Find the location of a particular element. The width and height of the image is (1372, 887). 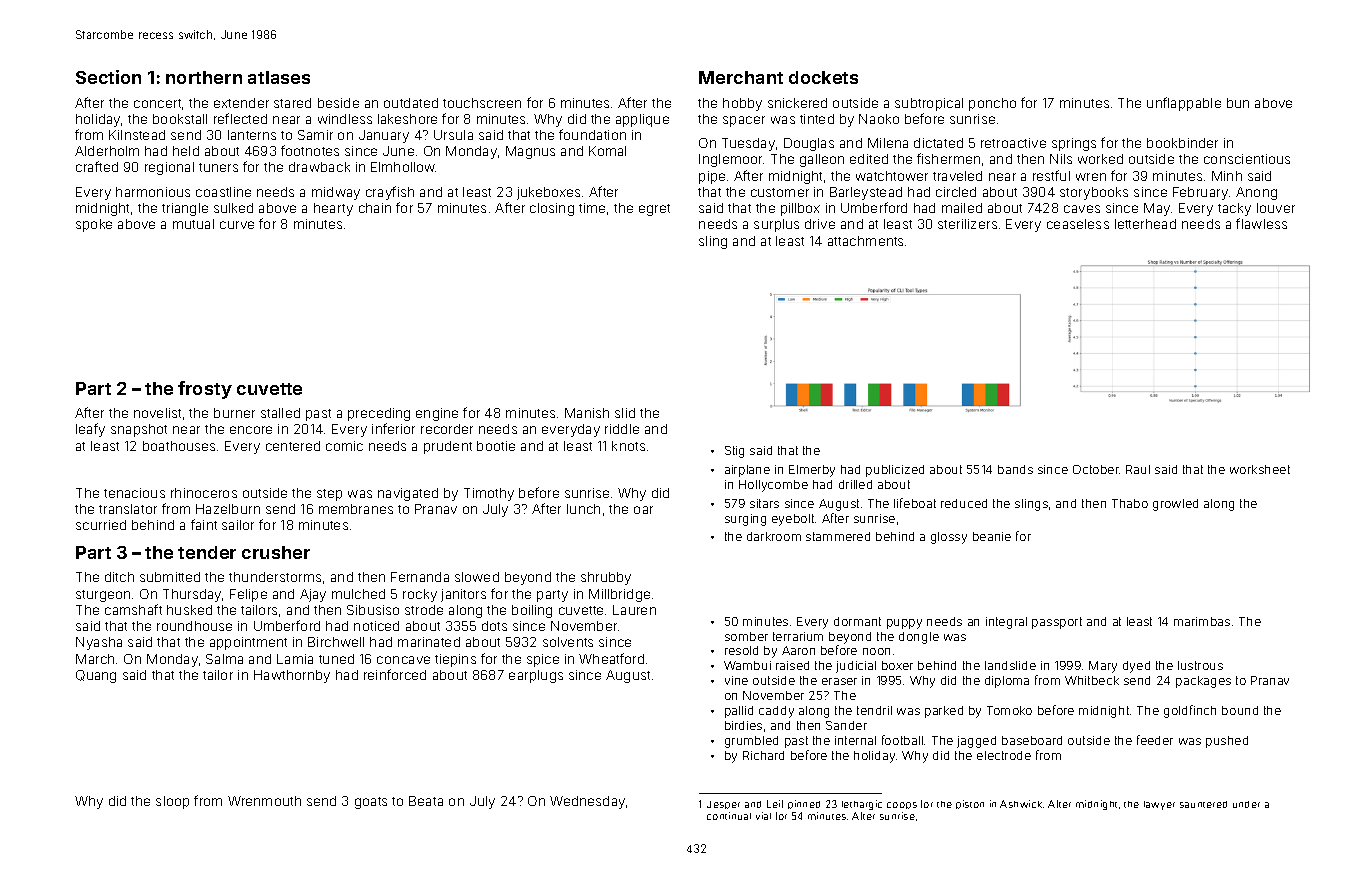

boiling is located at coordinates (532, 611).
